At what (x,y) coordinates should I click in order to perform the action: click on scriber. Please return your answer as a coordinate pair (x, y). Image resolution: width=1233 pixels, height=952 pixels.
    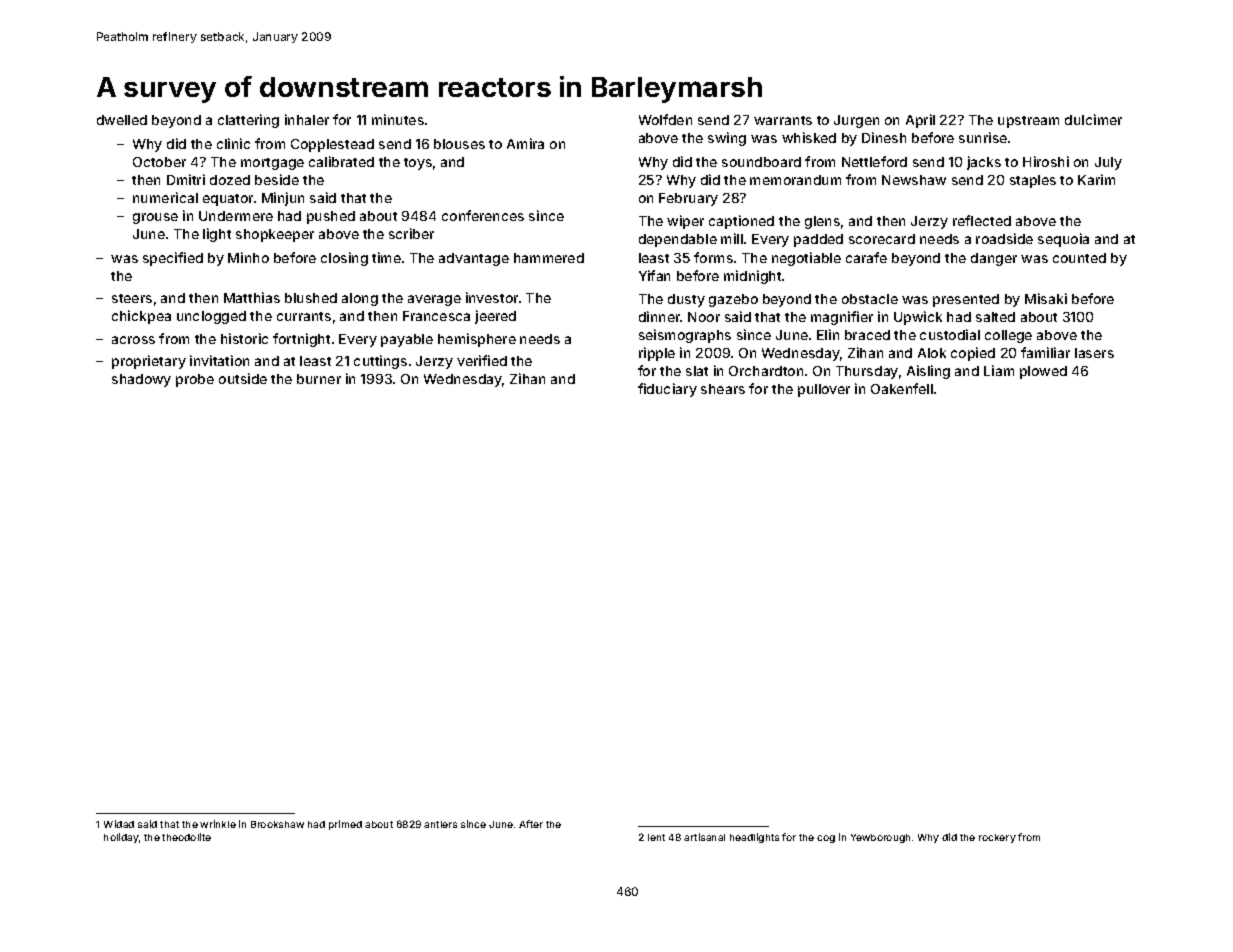
    Looking at the image, I should click on (411, 233).
